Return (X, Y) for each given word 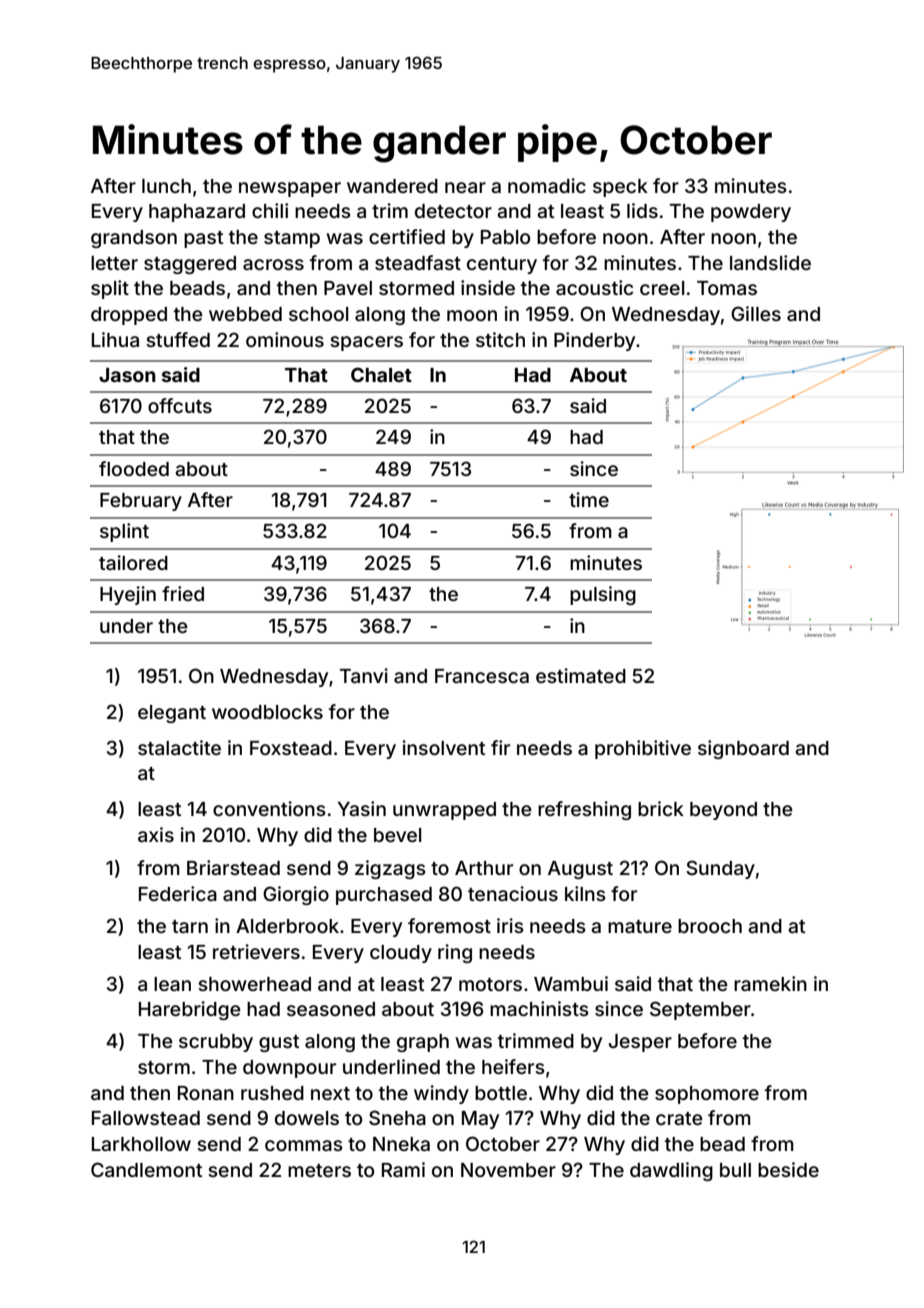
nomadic (547, 185)
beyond (723, 811)
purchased (384, 896)
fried (183, 593)
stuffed (178, 339)
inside (488, 287)
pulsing (603, 595)
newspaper (290, 189)
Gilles (756, 313)
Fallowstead (146, 1118)
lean (172, 984)
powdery (751, 213)
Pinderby (594, 341)
